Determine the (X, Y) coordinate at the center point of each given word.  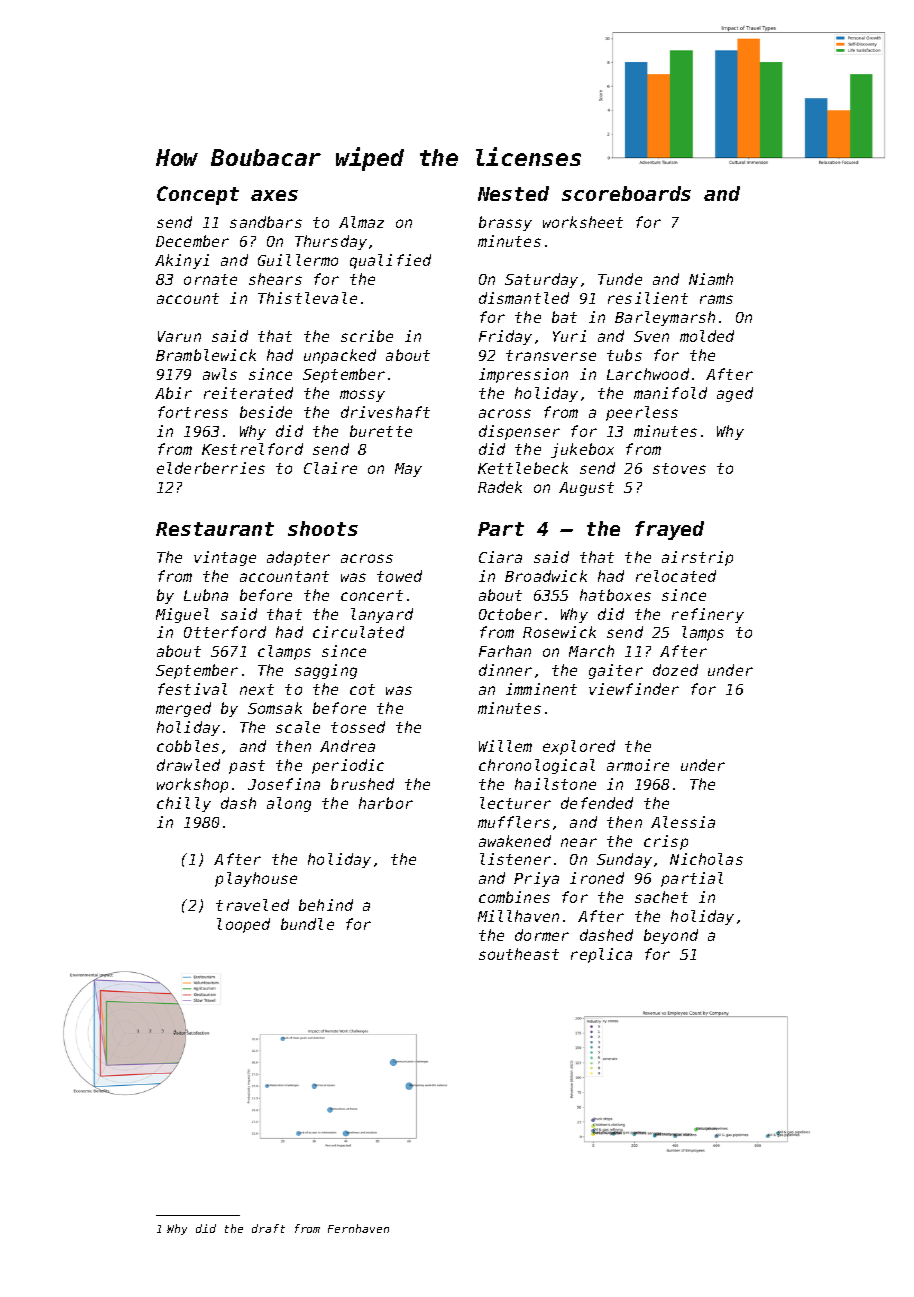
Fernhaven (358, 1228)
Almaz (361, 222)
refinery (708, 615)
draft (268, 1228)
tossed (358, 727)
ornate (210, 279)
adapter (298, 558)
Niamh (711, 279)
